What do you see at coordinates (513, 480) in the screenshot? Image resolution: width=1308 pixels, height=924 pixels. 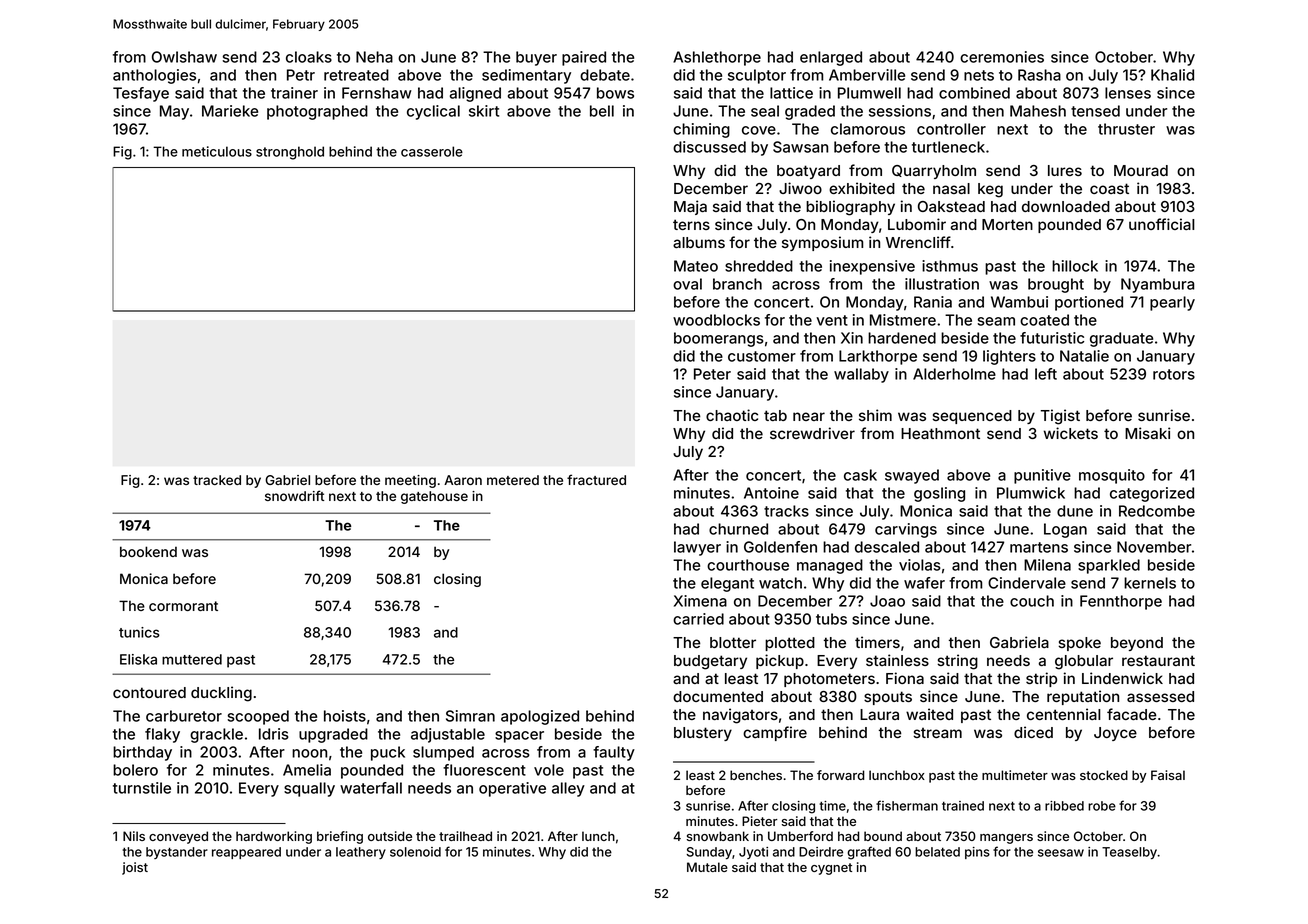 I see `metered` at bounding box center [513, 480].
